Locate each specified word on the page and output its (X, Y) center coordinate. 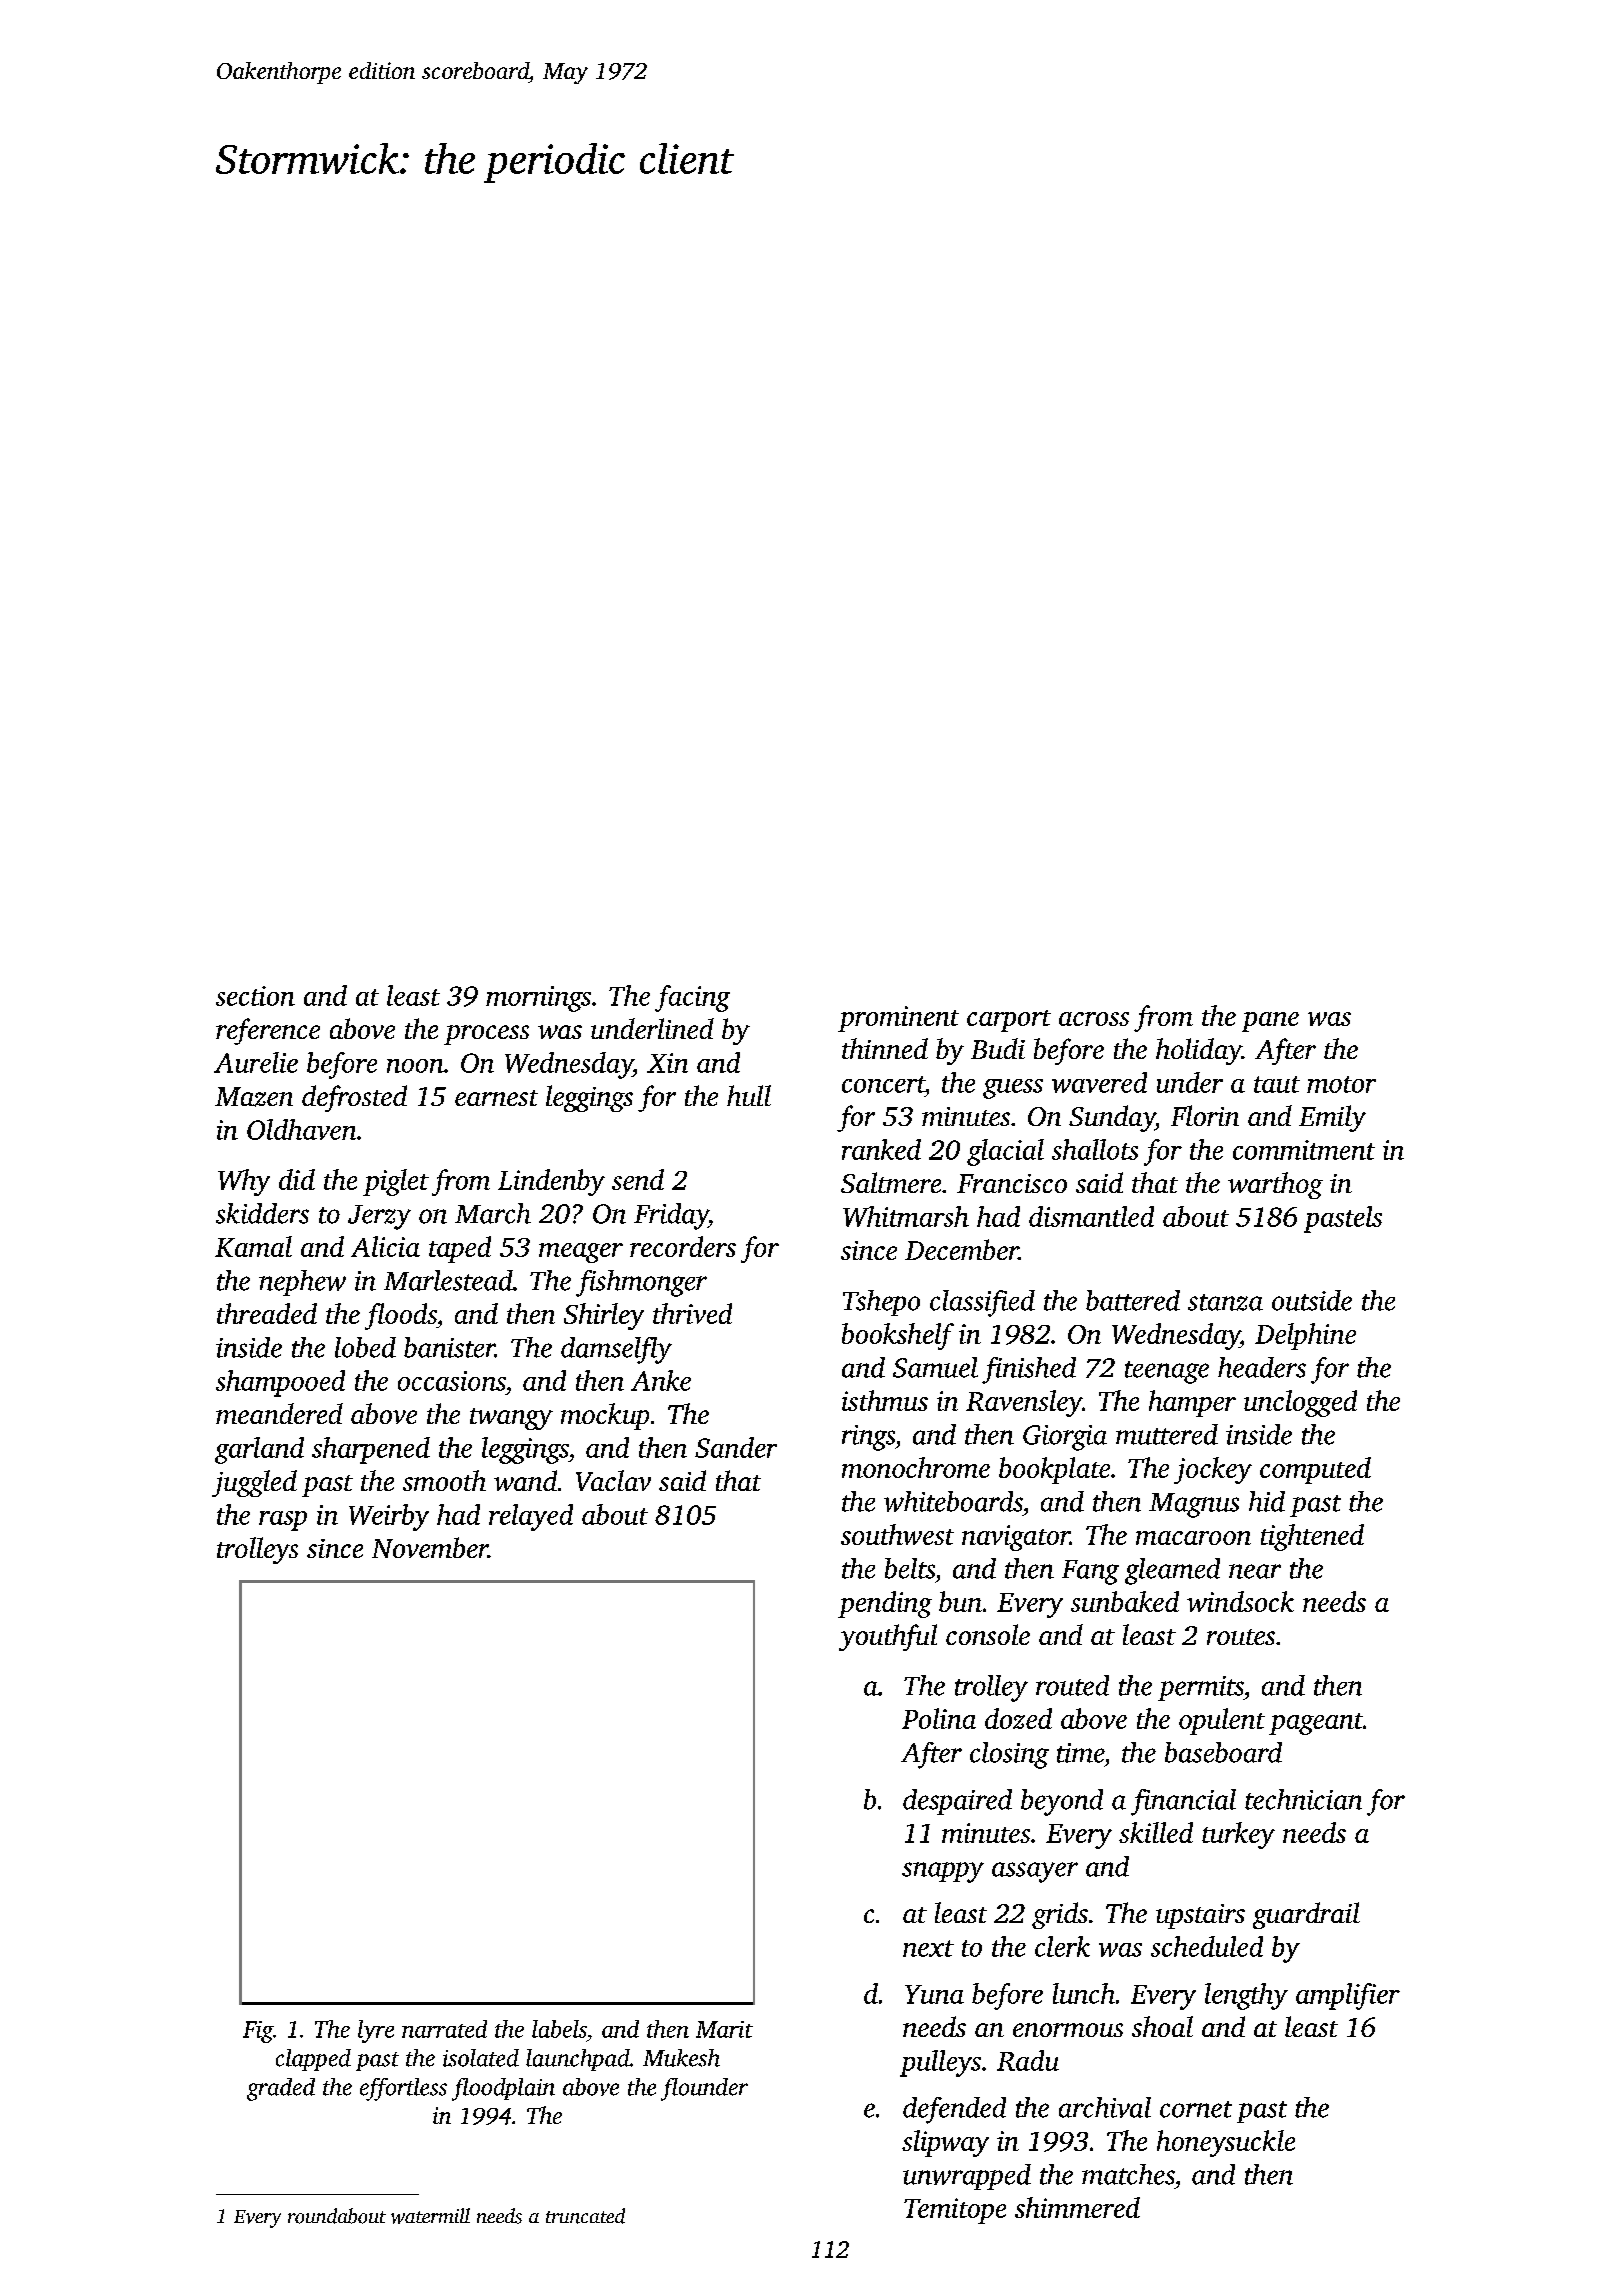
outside (1312, 1300)
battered (1133, 1300)
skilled (1156, 1832)
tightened (1312, 1537)
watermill (430, 2216)
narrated (444, 2029)
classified (982, 1303)
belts (910, 1568)
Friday (671, 1216)
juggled (254, 1483)
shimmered (1077, 2207)
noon (415, 1066)
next (928, 1948)
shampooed (280, 1383)
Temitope (955, 2211)
